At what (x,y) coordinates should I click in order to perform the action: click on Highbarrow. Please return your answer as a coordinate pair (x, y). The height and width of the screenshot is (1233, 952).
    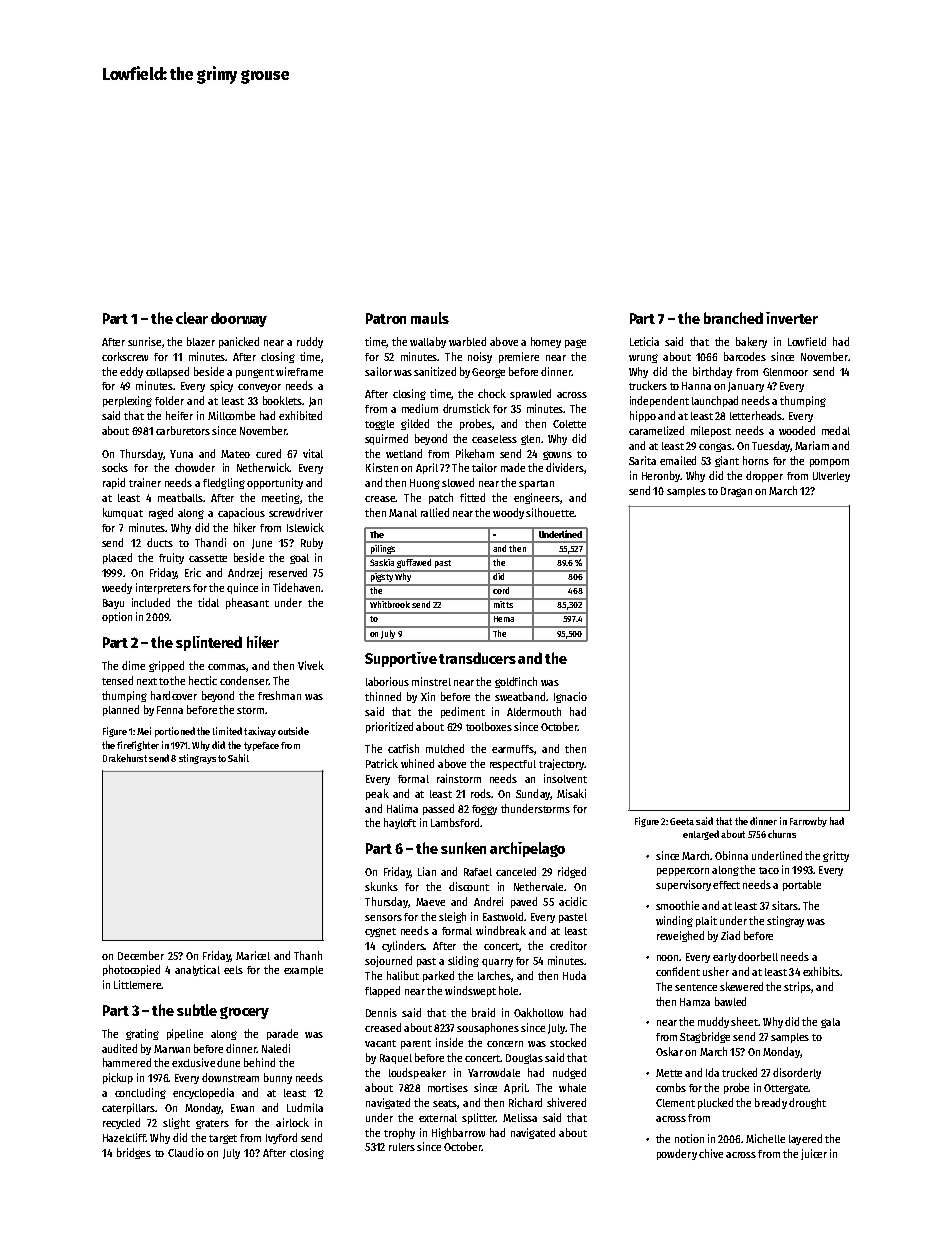
    Looking at the image, I should click on (458, 1133).
